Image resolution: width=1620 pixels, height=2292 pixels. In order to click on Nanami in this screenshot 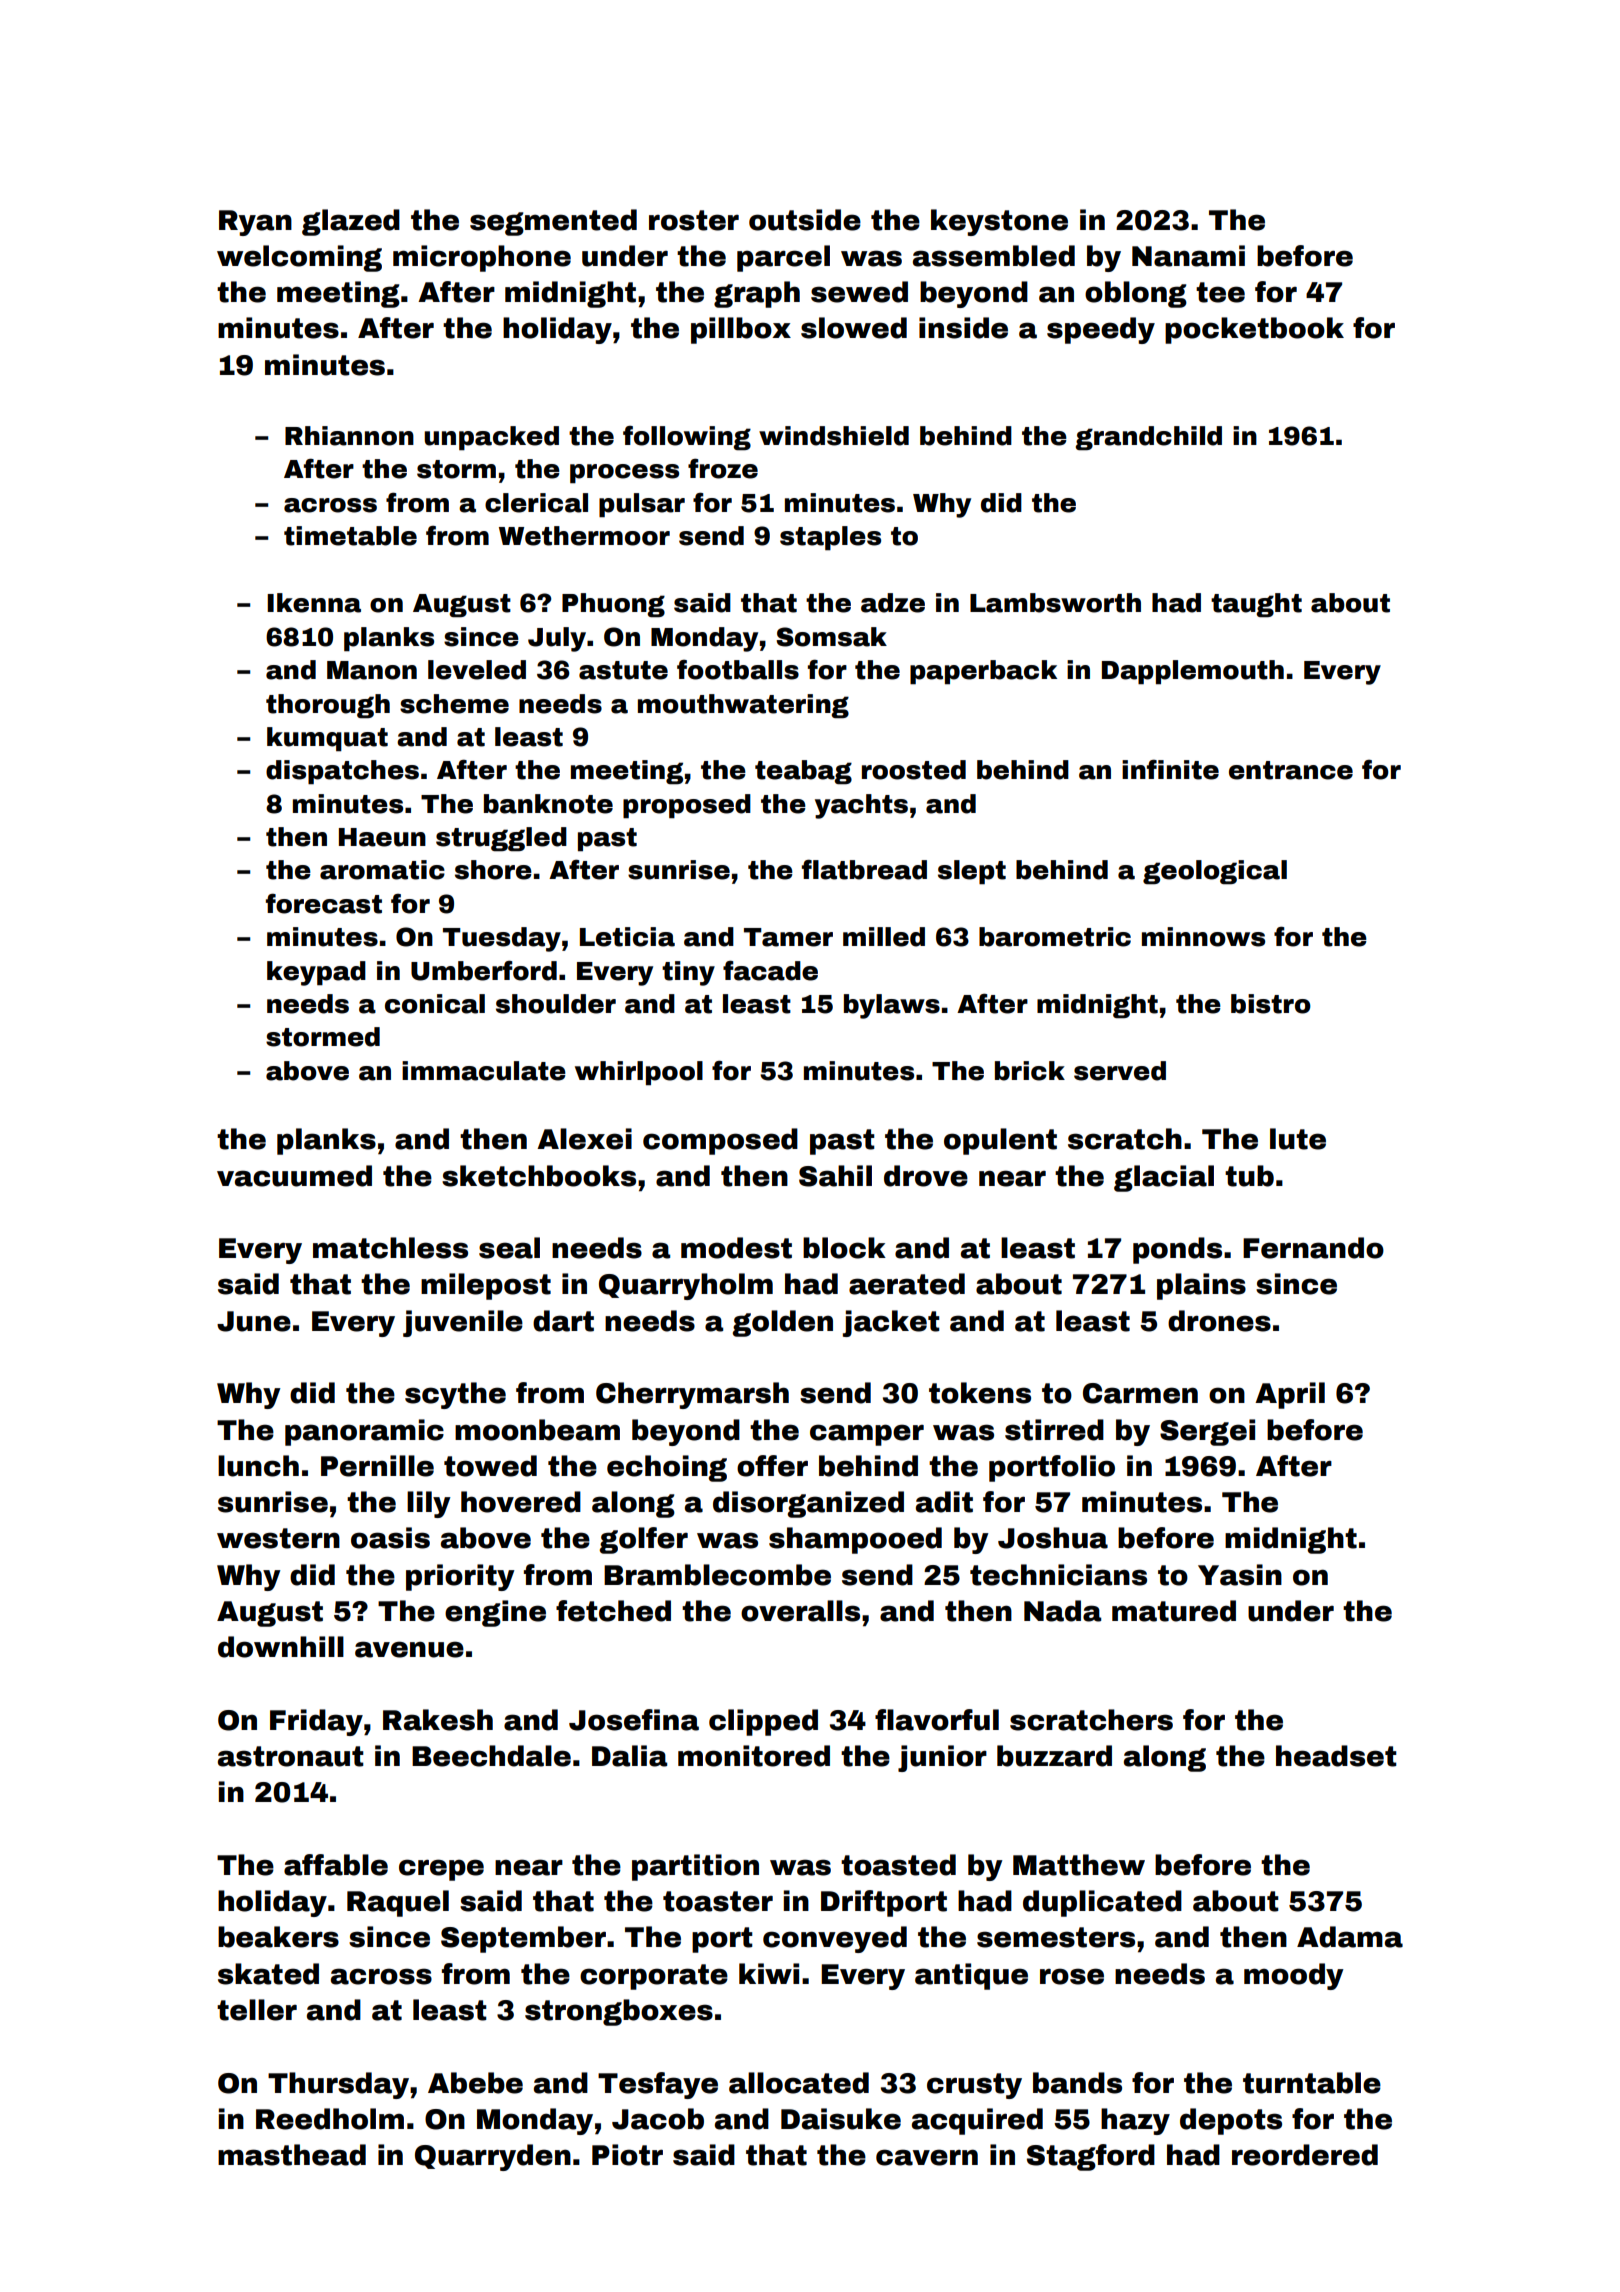, I will do `click(1188, 256)`.
